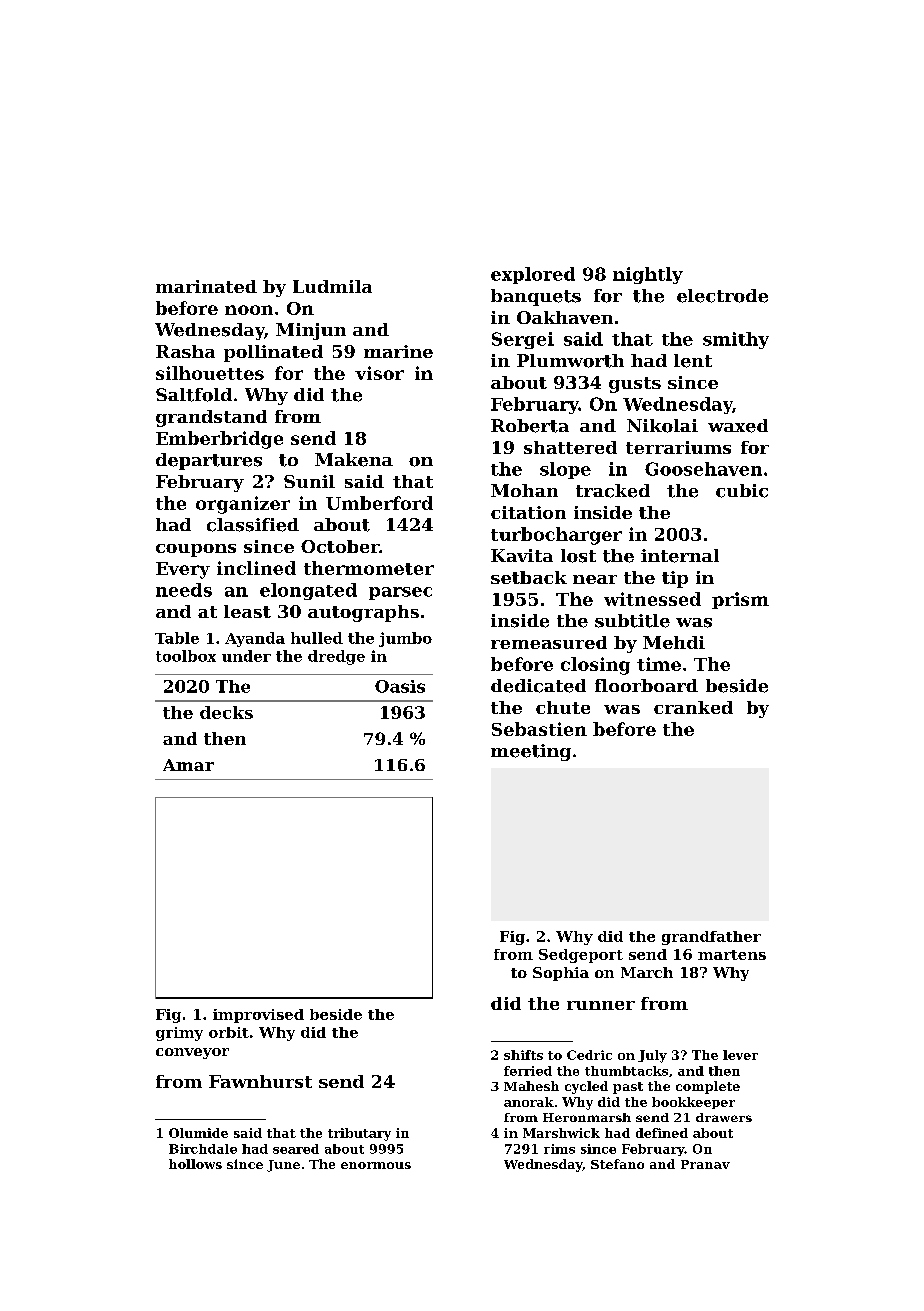 This page has height=1311, width=924. Describe the element at coordinates (523, 340) in the page. I see `Sergei` at that location.
